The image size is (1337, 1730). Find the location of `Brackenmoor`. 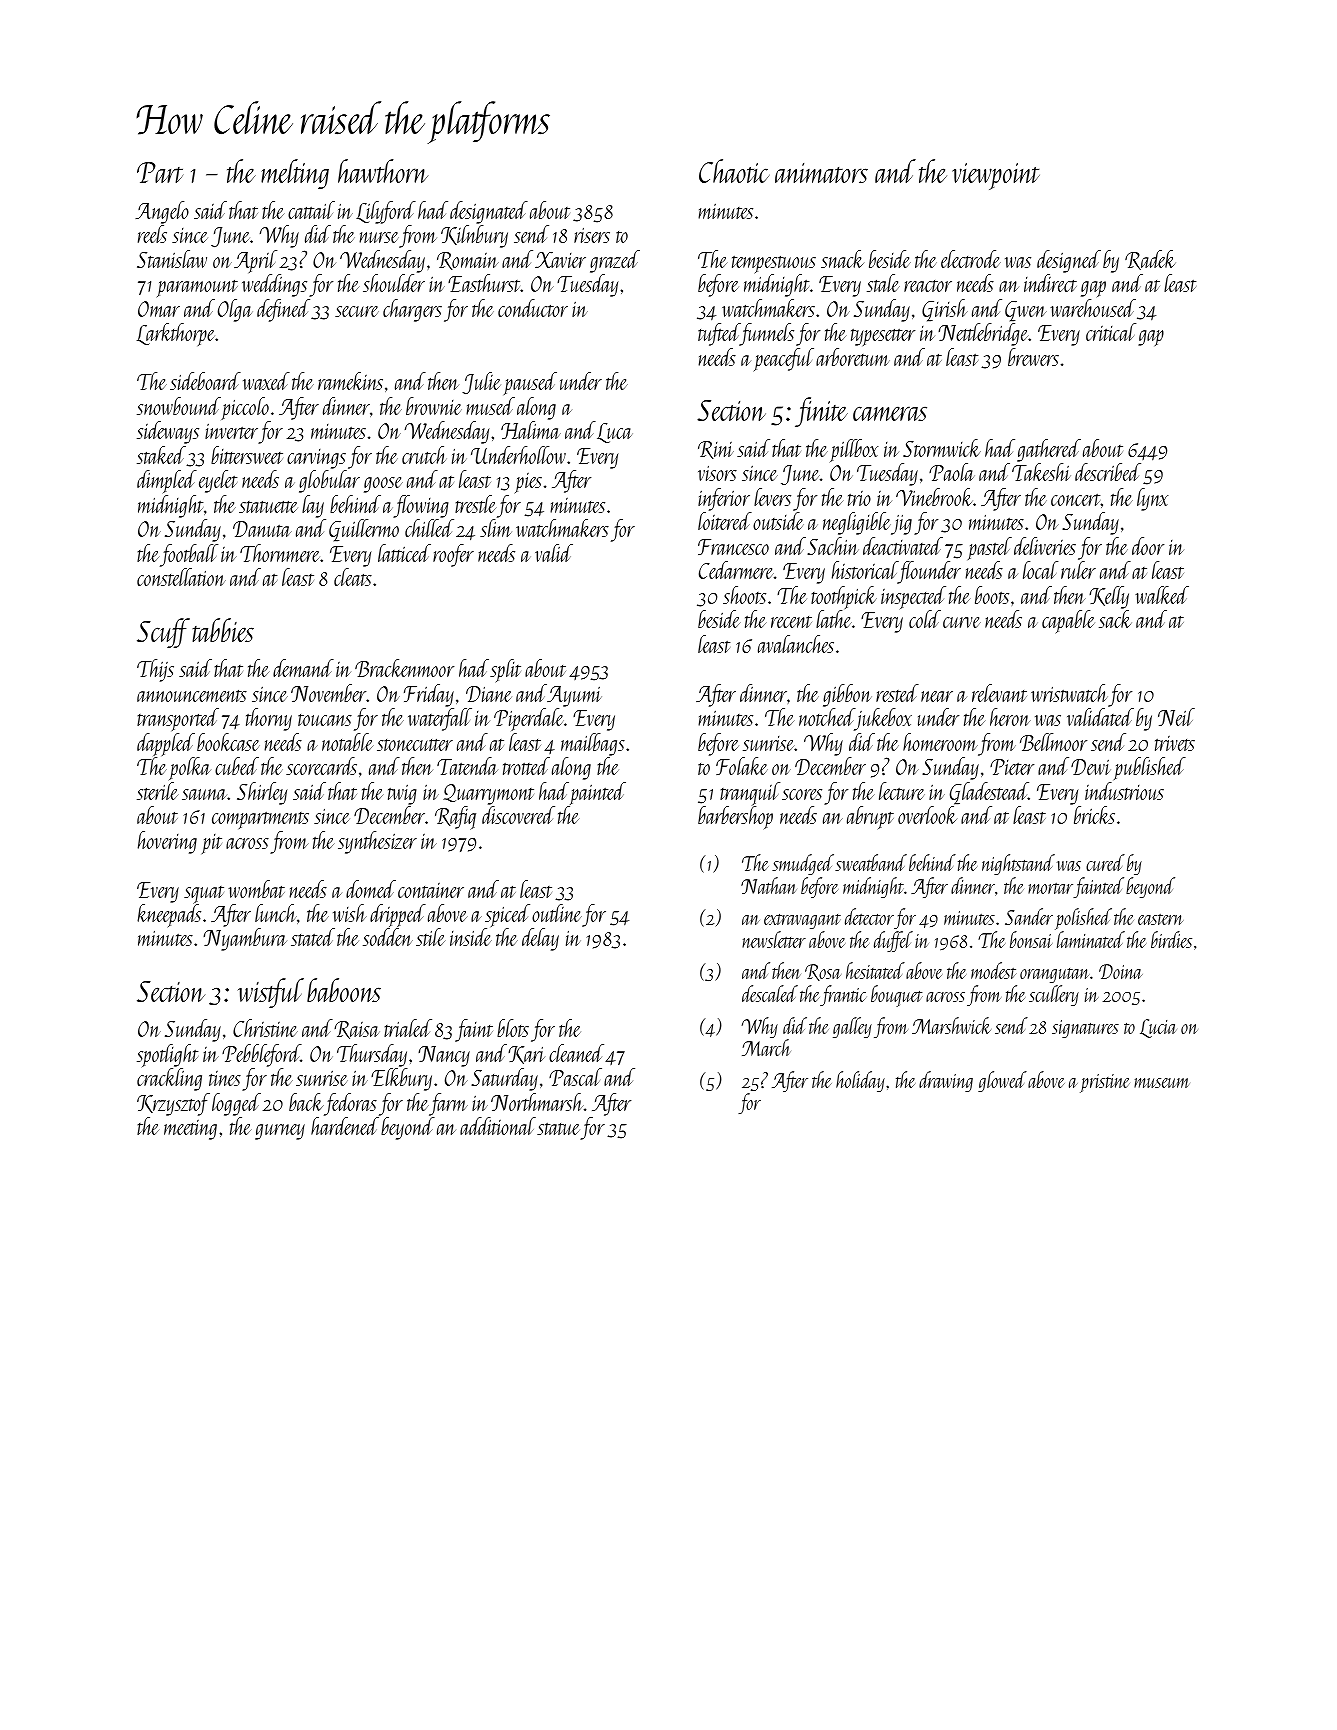

Brackenmoor is located at coordinates (404, 668).
